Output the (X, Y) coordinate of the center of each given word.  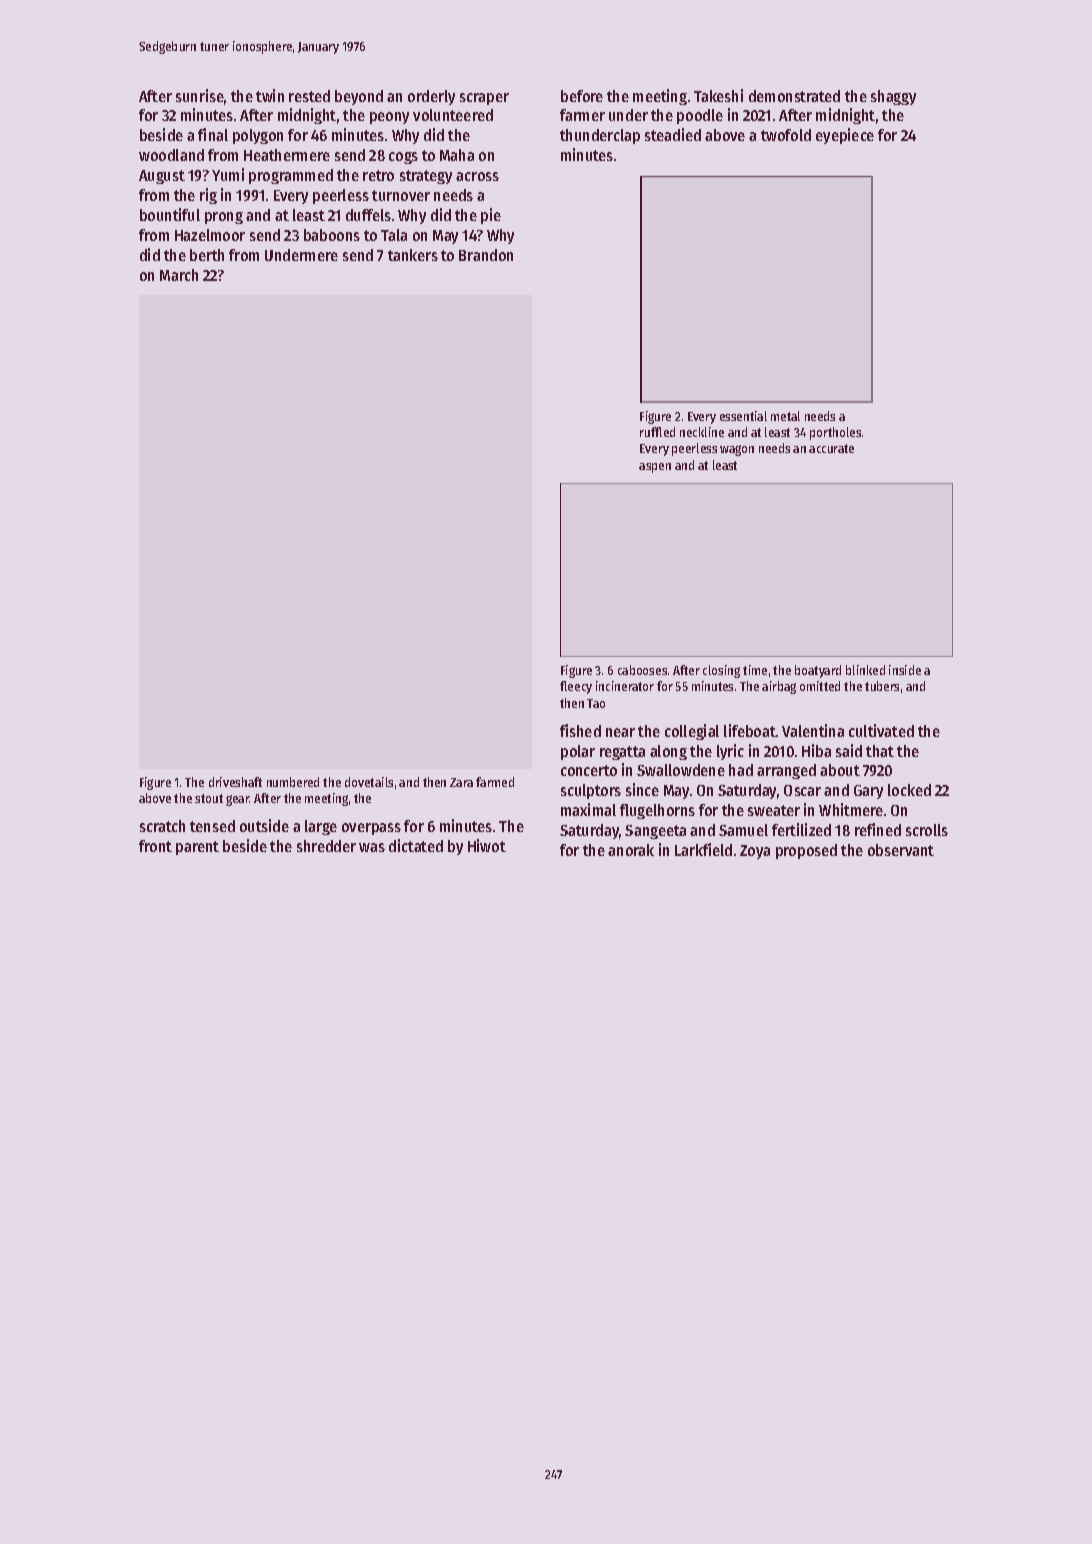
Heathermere (287, 155)
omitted (820, 686)
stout (209, 798)
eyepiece (845, 136)
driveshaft (235, 782)
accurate (831, 448)
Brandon (486, 255)
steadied (673, 134)
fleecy (576, 687)
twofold (786, 135)
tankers (413, 255)
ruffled (657, 432)
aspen (655, 468)
